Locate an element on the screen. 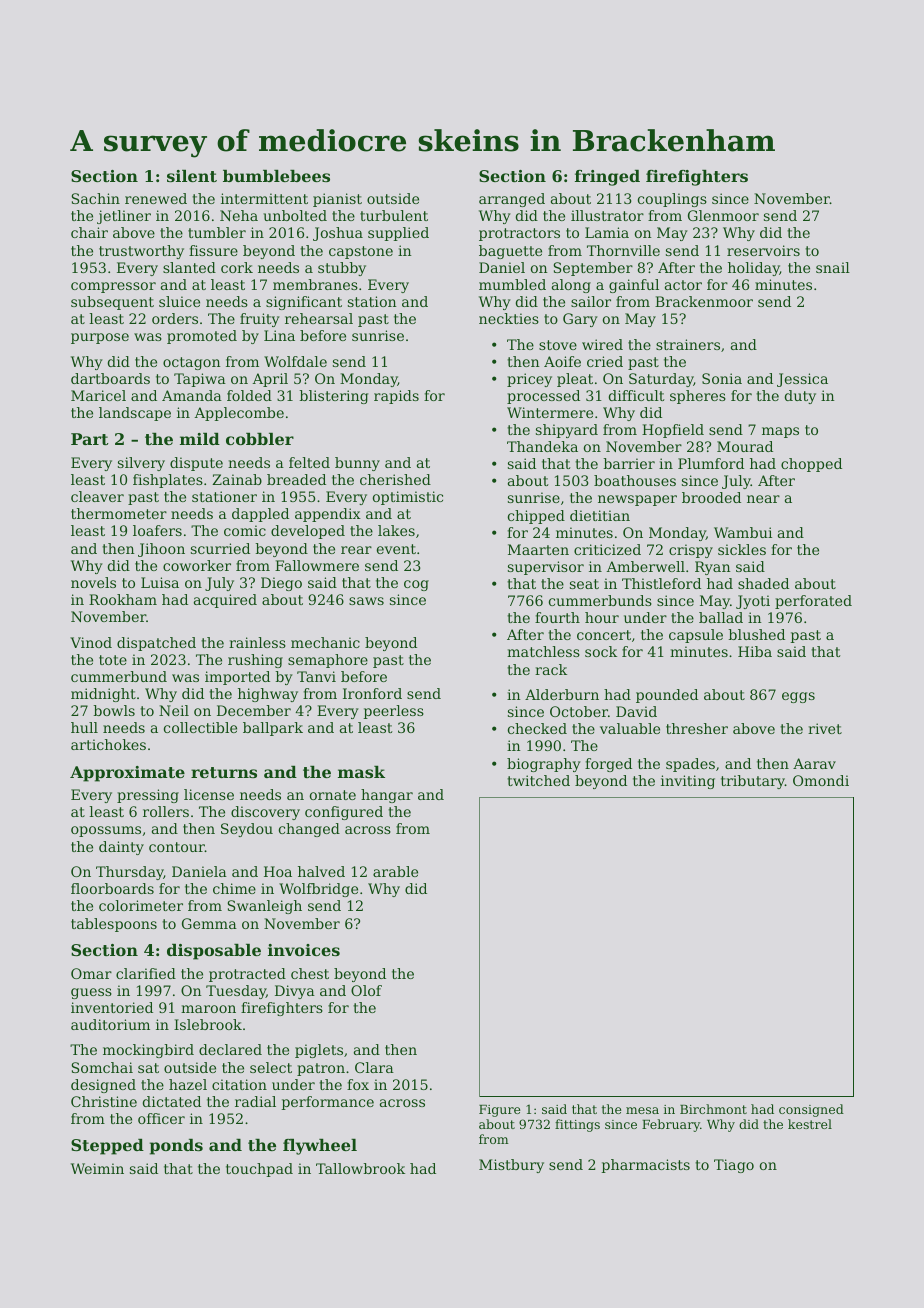  consigned is located at coordinates (811, 1110).
